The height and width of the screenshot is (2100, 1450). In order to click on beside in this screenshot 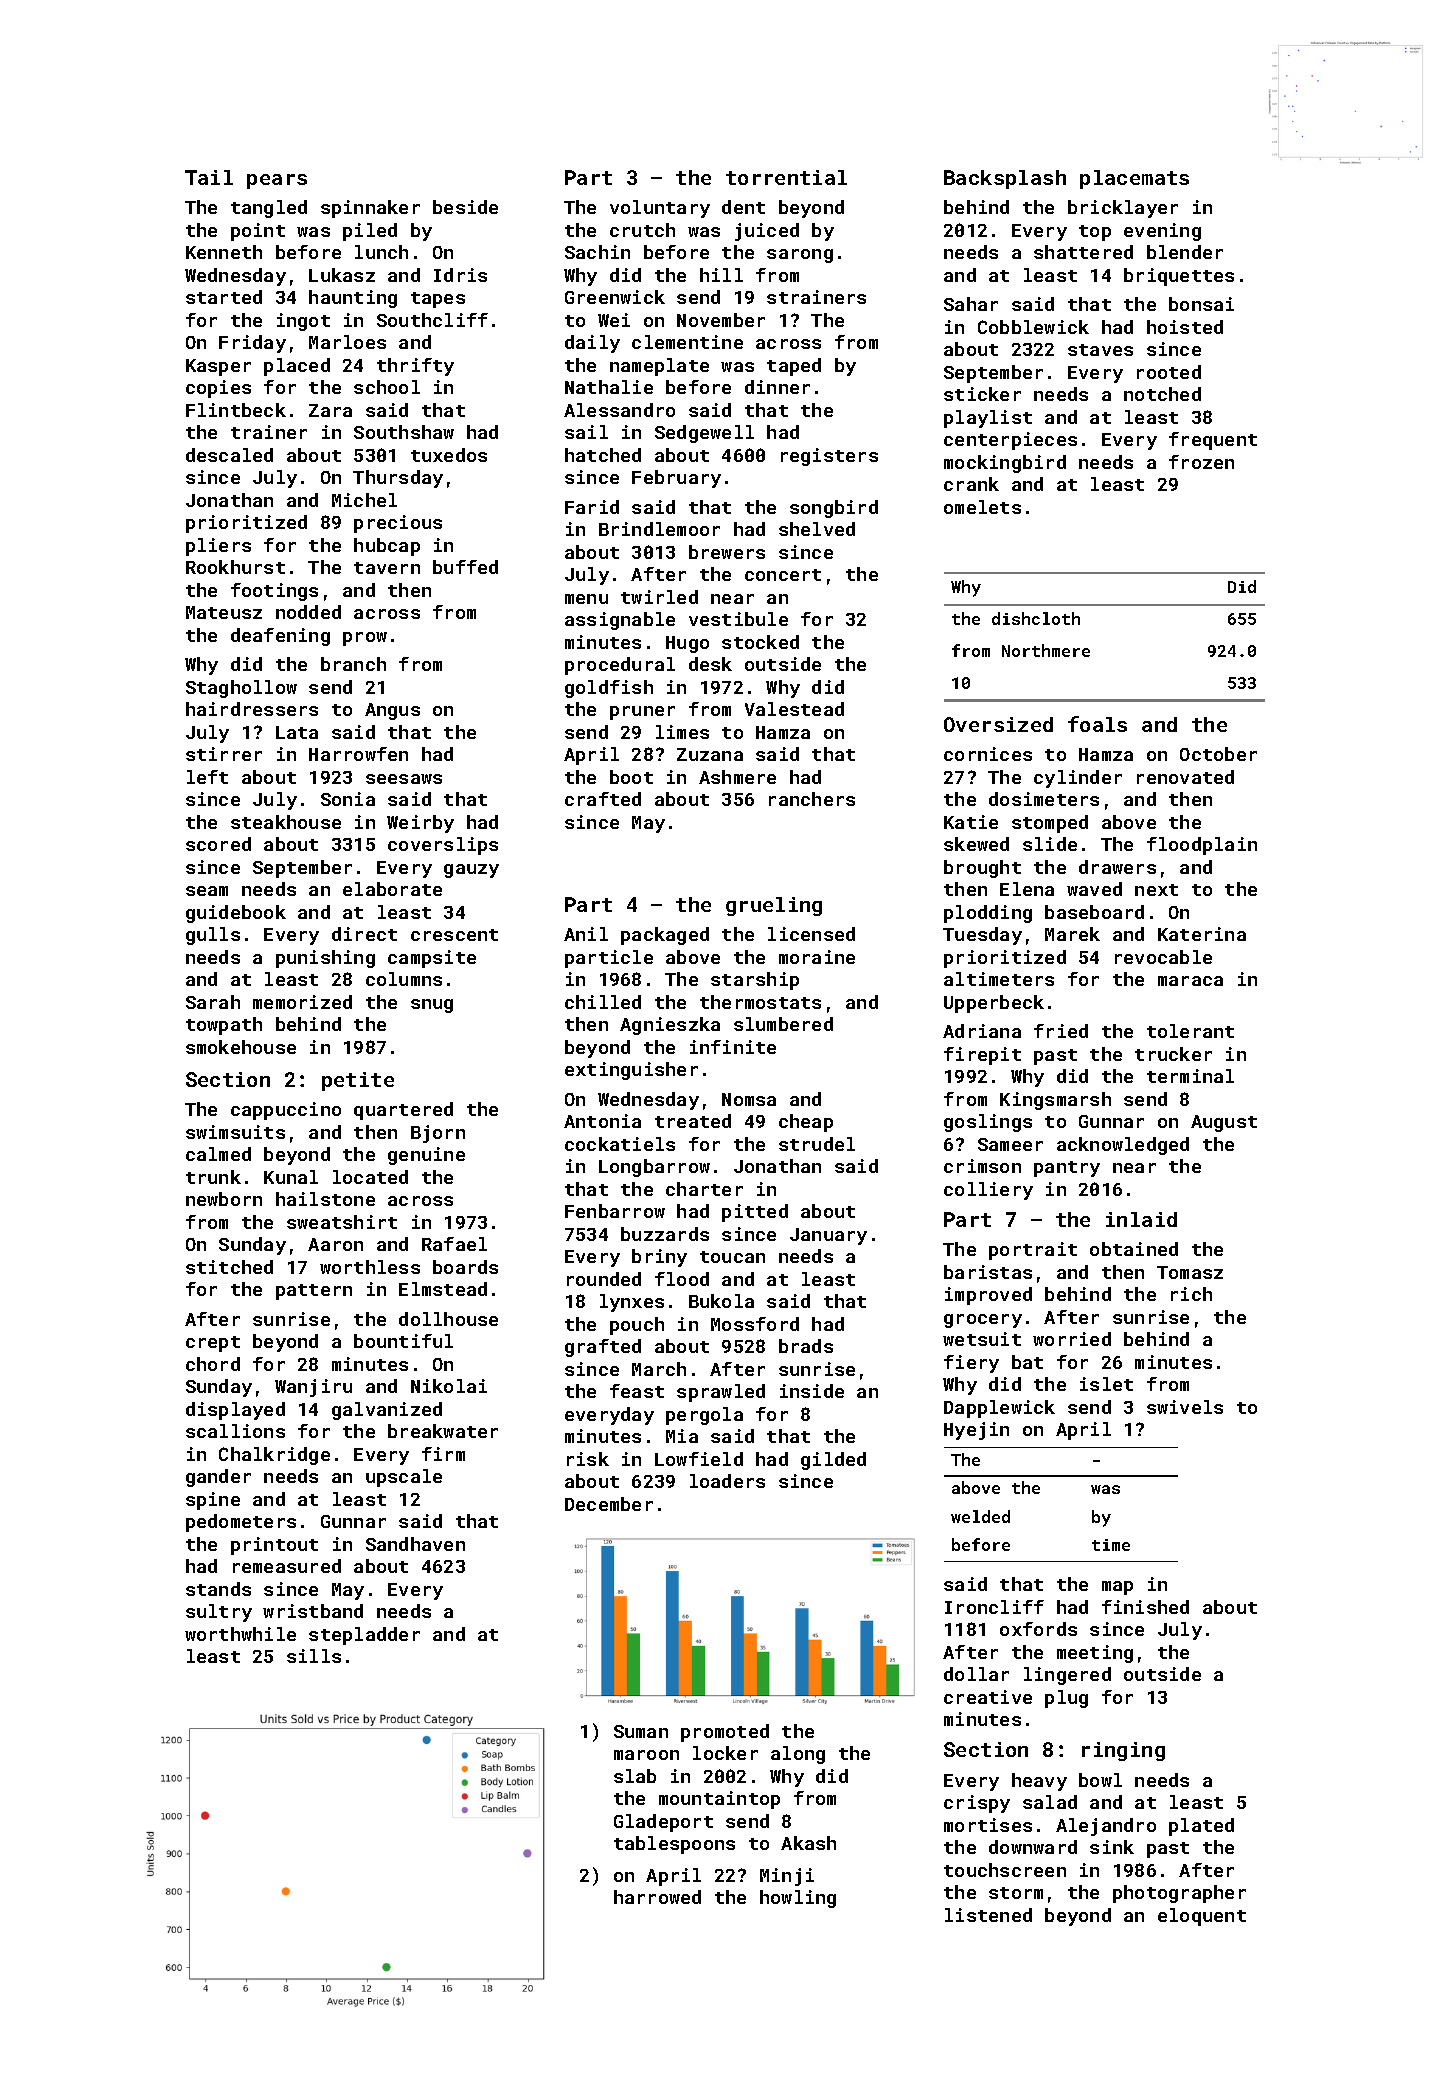, I will do `click(465, 207)`.
